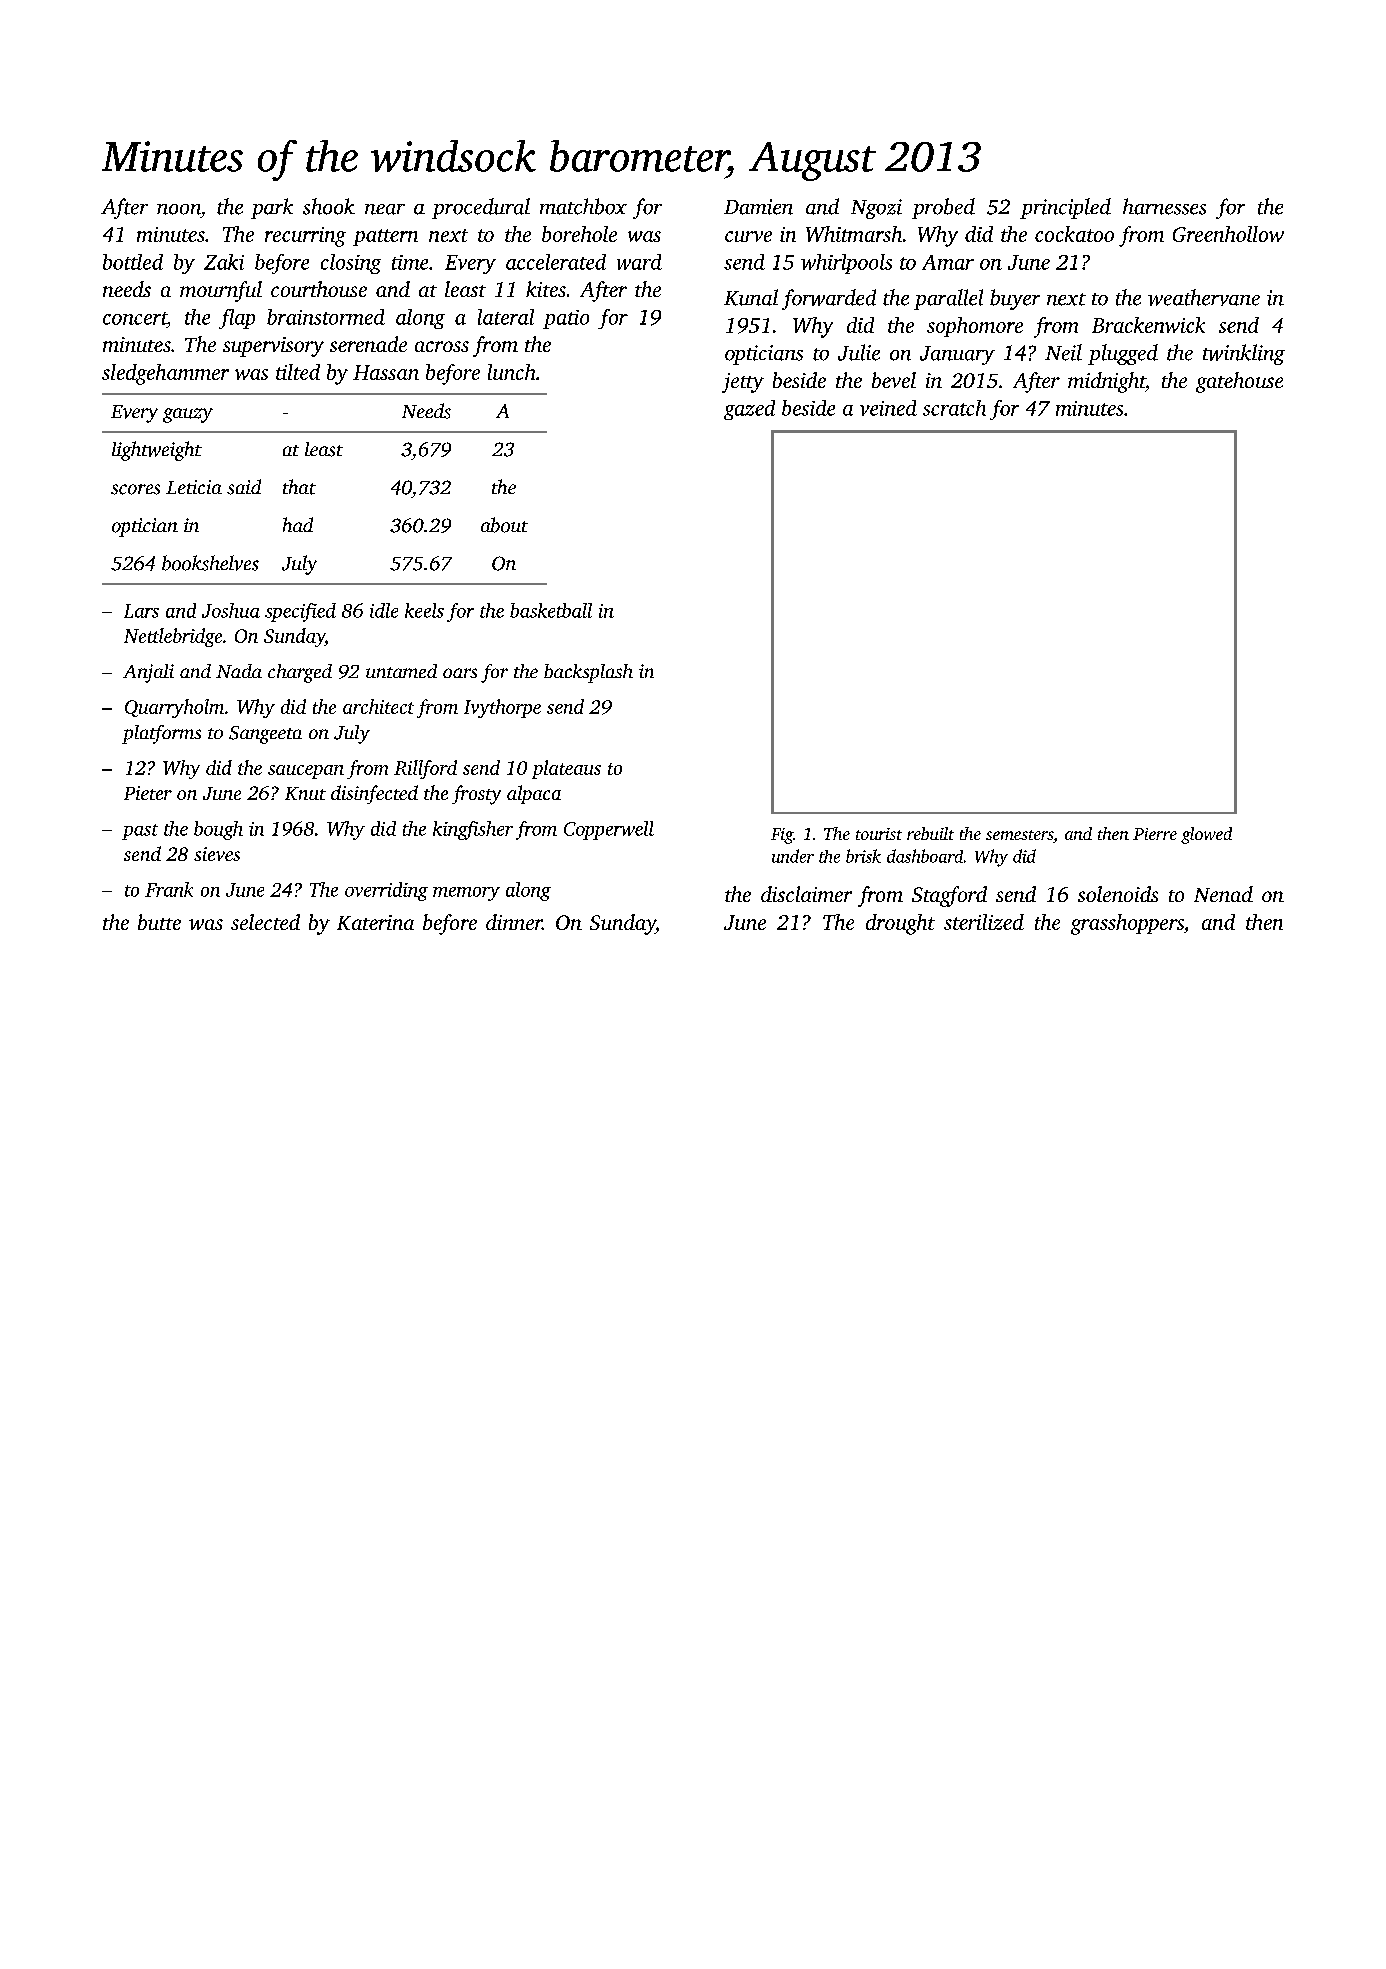 This screenshot has width=1386, height=1969. What do you see at coordinates (1204, 297) in the screenshot?
I see `weathervane` at bounding box center [1204, 297].
